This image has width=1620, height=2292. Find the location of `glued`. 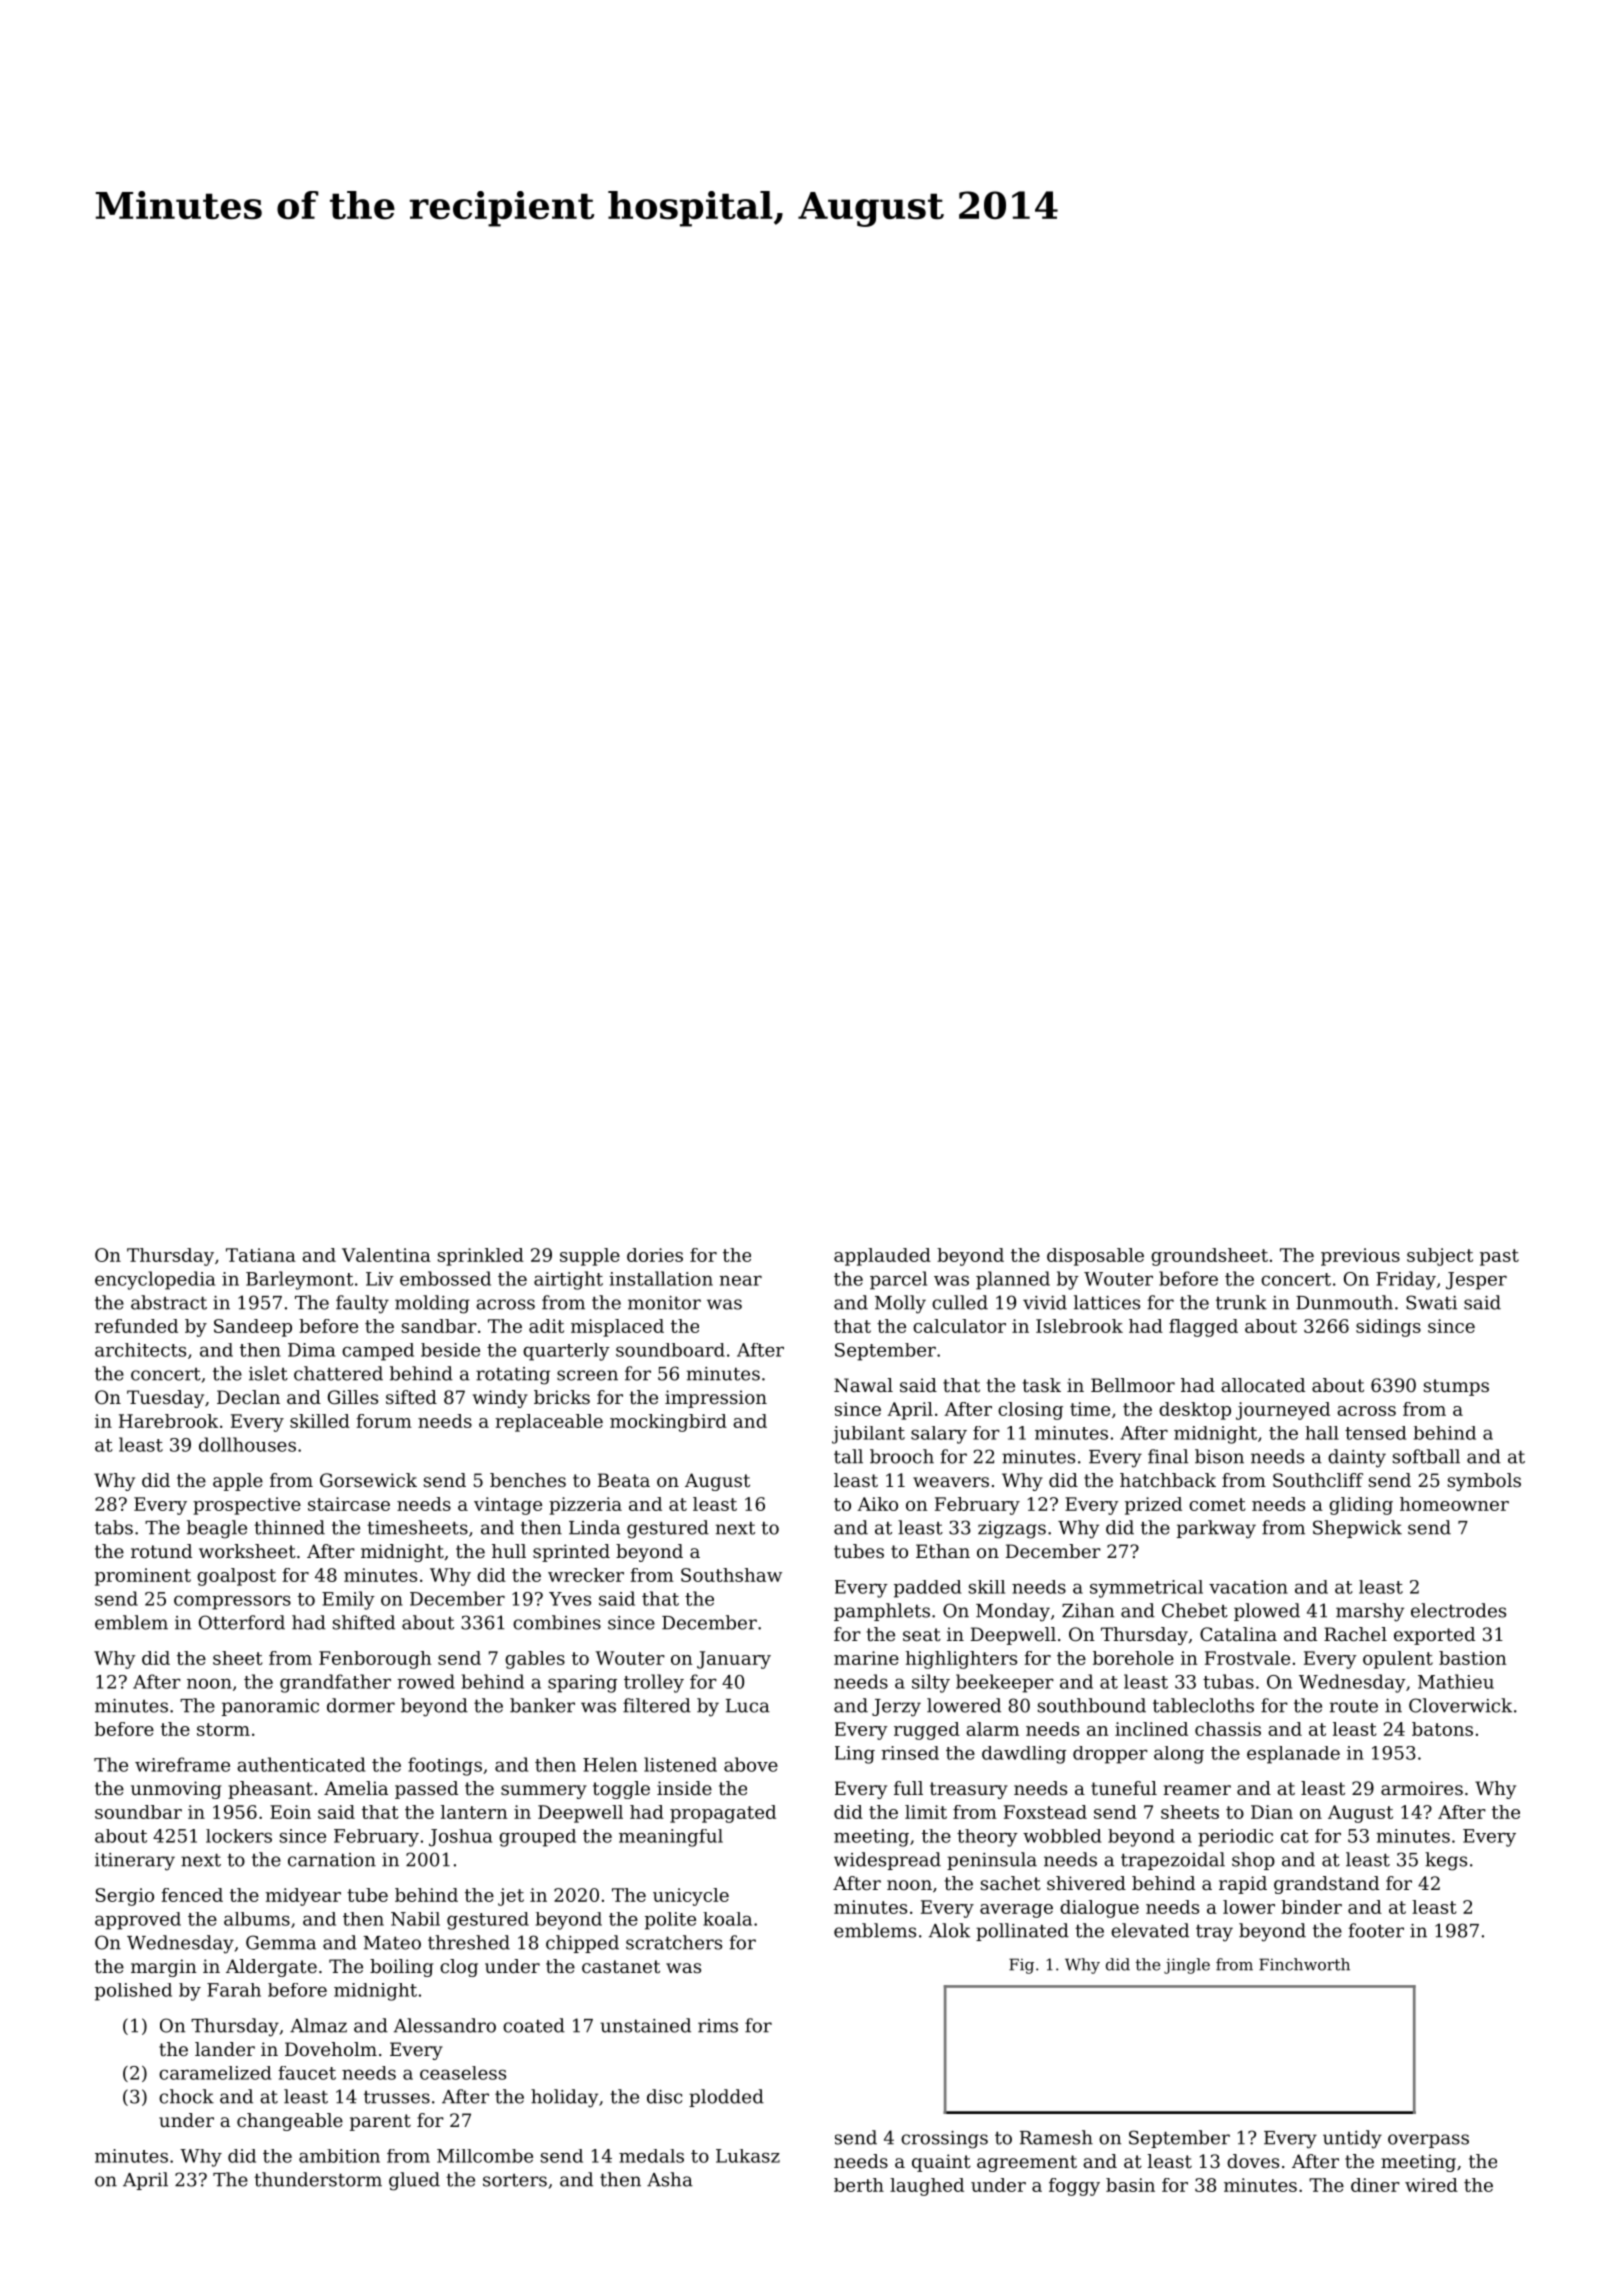

glued is located at coordinates (414, 2181).
